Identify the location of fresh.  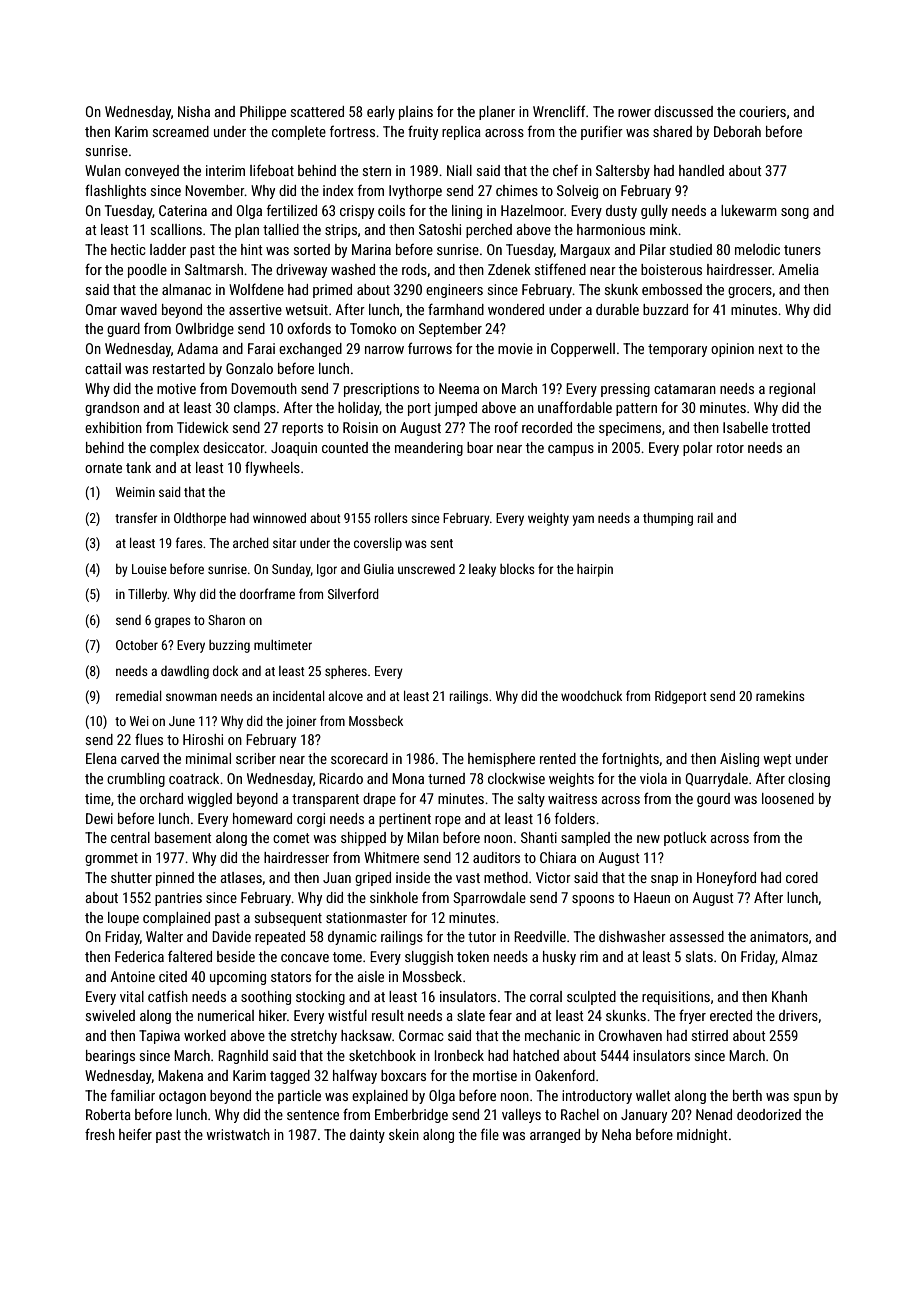
(100, 1134).
